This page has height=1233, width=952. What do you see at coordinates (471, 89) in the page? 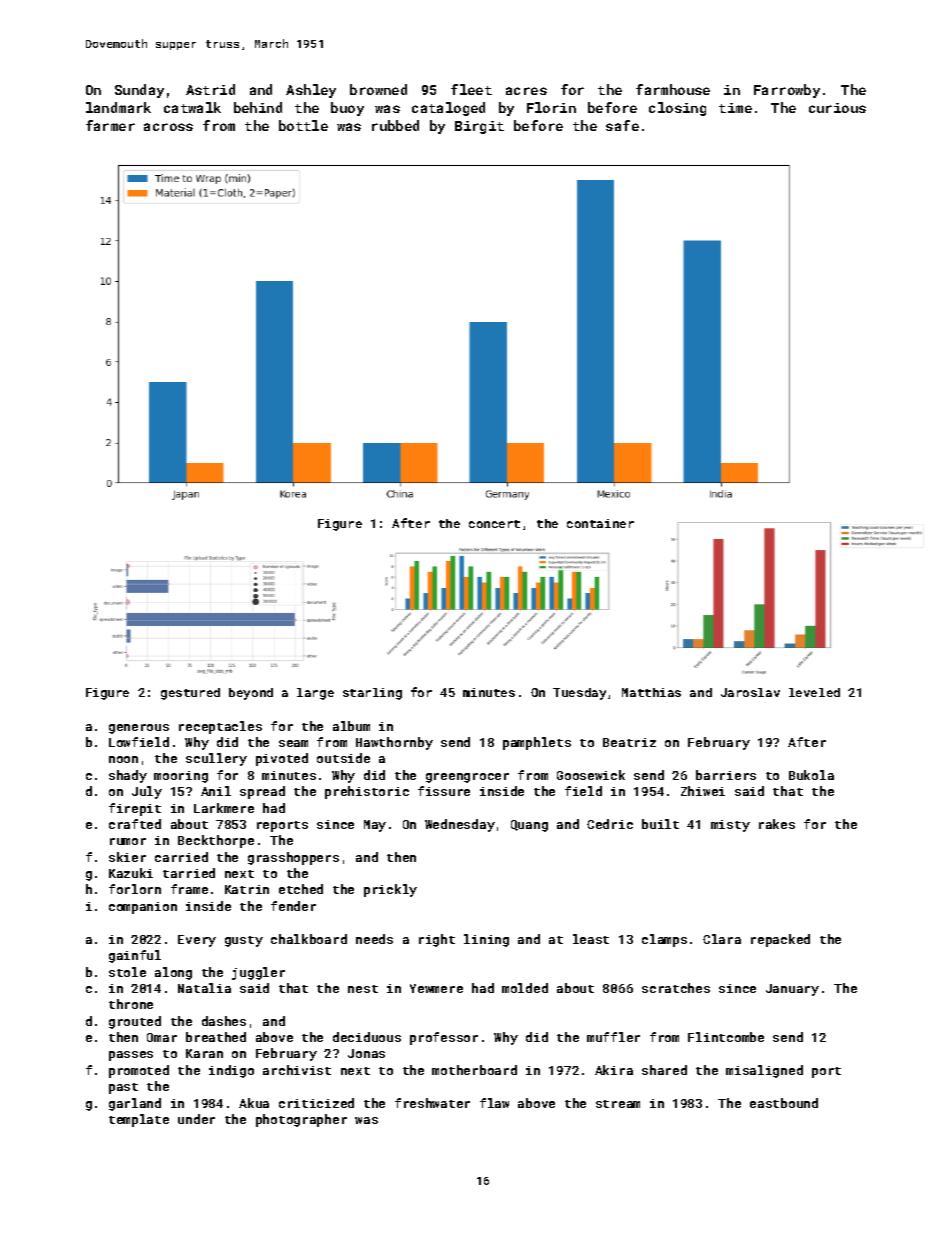
I see `fleet` at bounding box center [471, 89].
